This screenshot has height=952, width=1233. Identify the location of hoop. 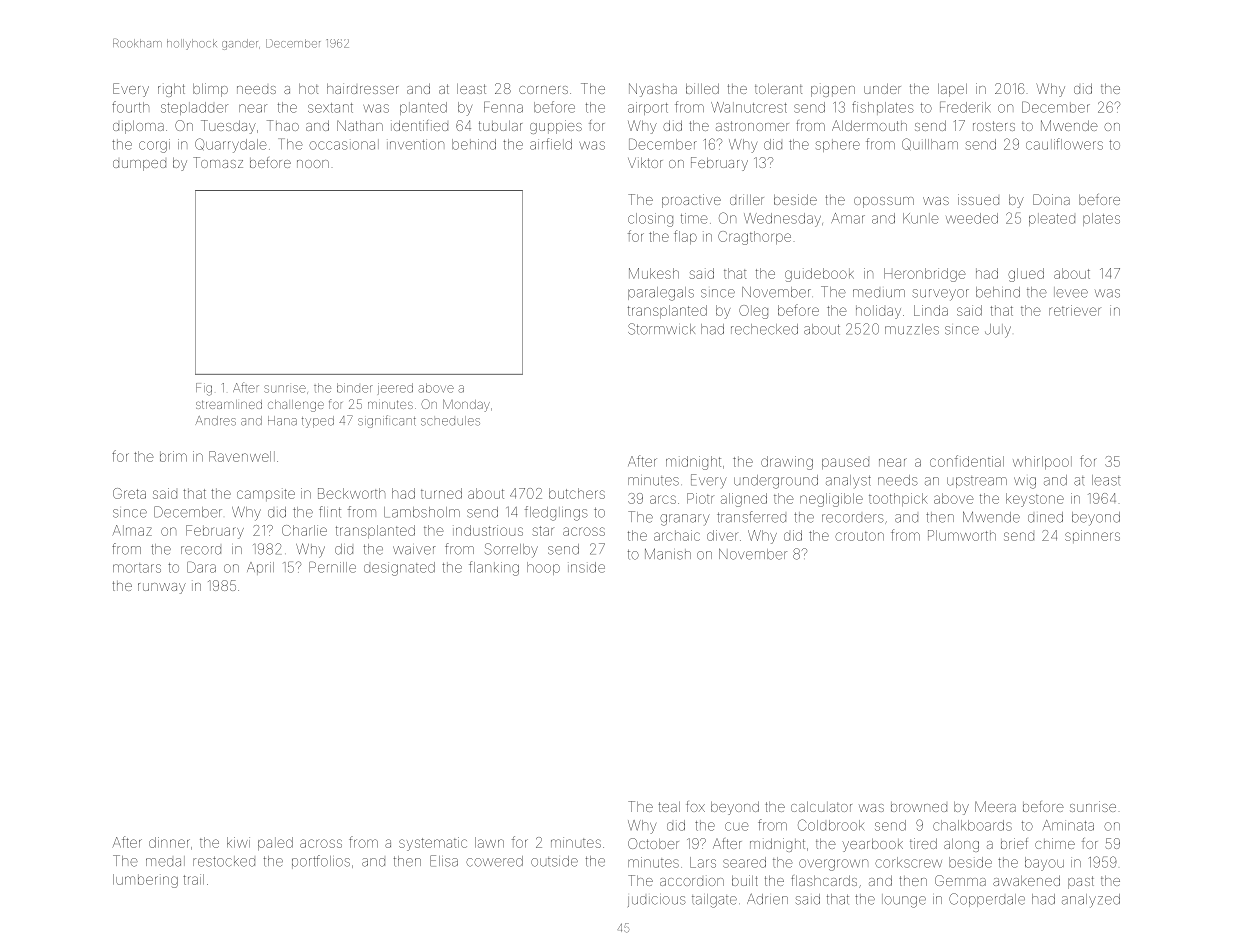
(543, 568).
